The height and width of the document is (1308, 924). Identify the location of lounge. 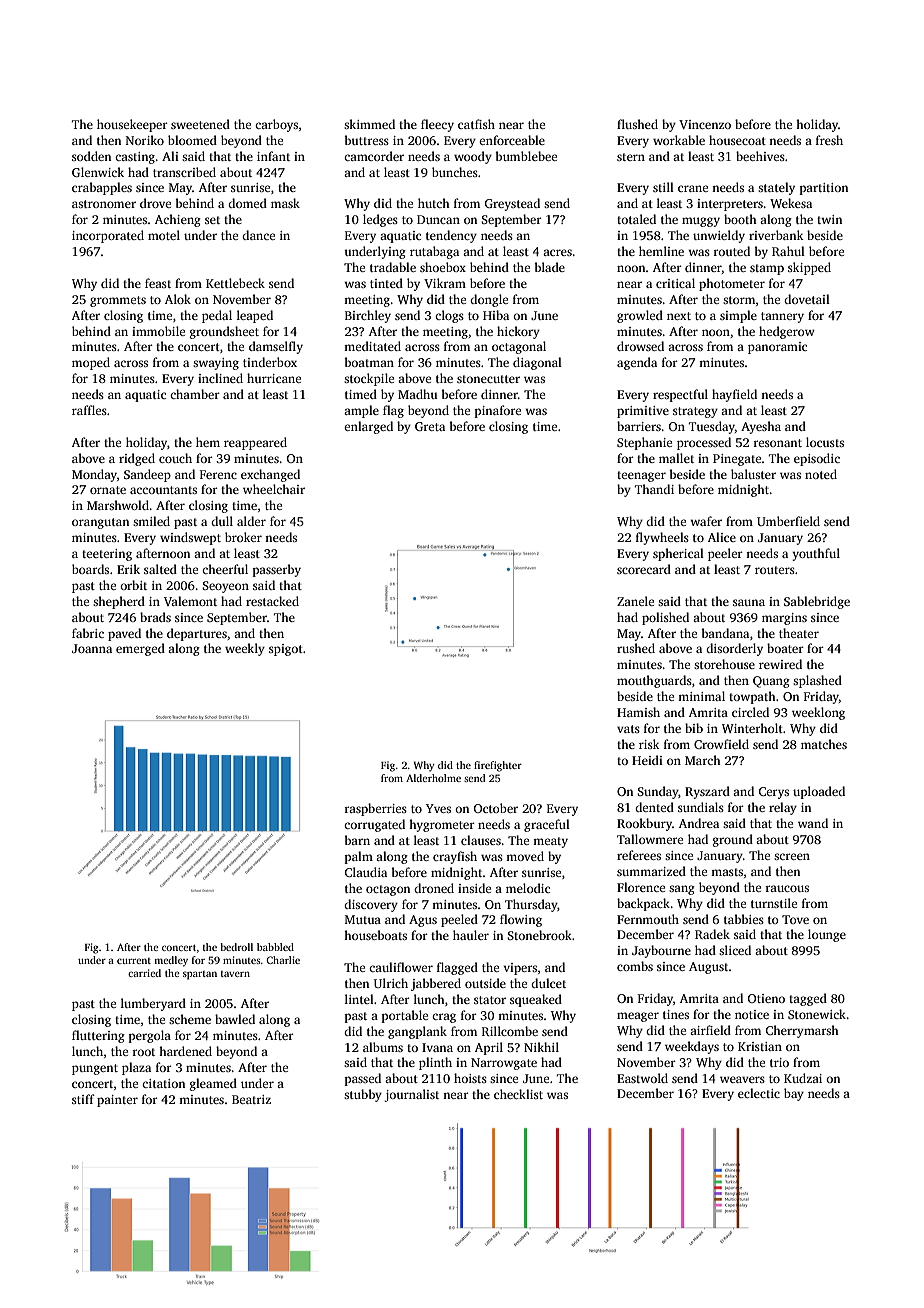
(827, 935).
